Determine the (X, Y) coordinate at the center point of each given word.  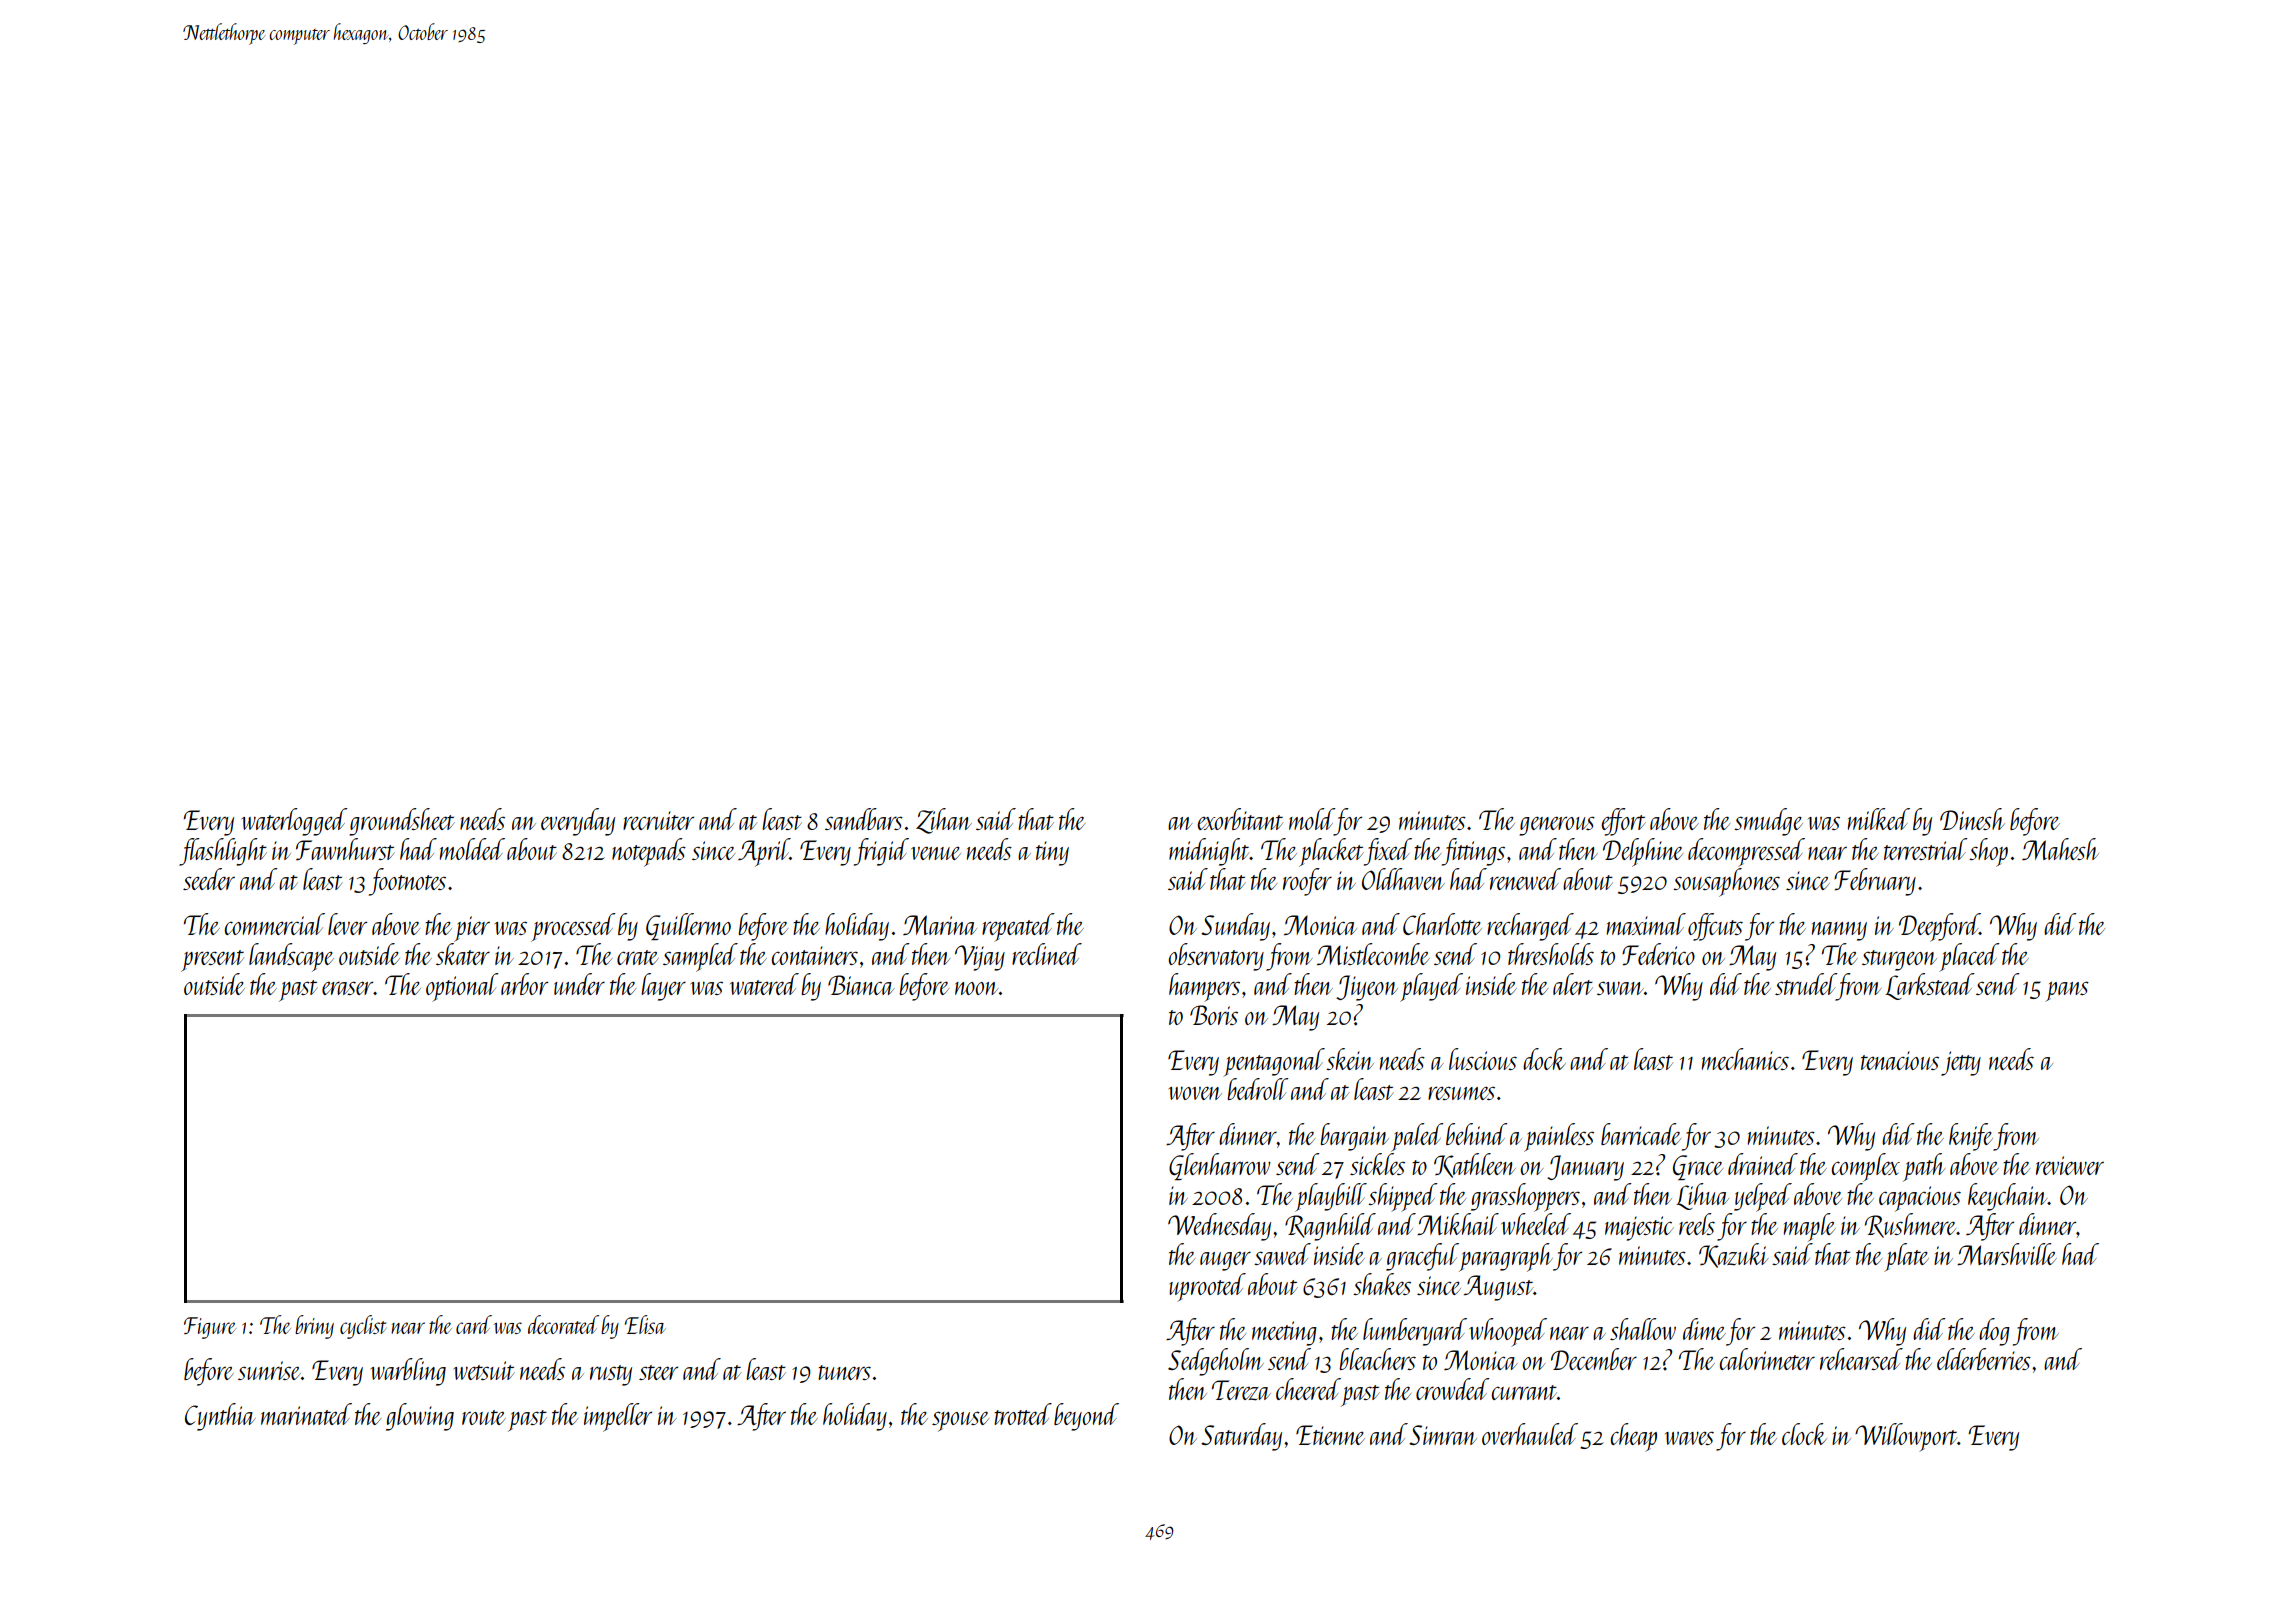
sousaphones (1726, 882)
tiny (1052, 853)
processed (573, 927)
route (484, 1417)
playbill (1331, 1197)
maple (1810, 1227)
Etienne (1330, 1435)
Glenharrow (1220, 1166)
